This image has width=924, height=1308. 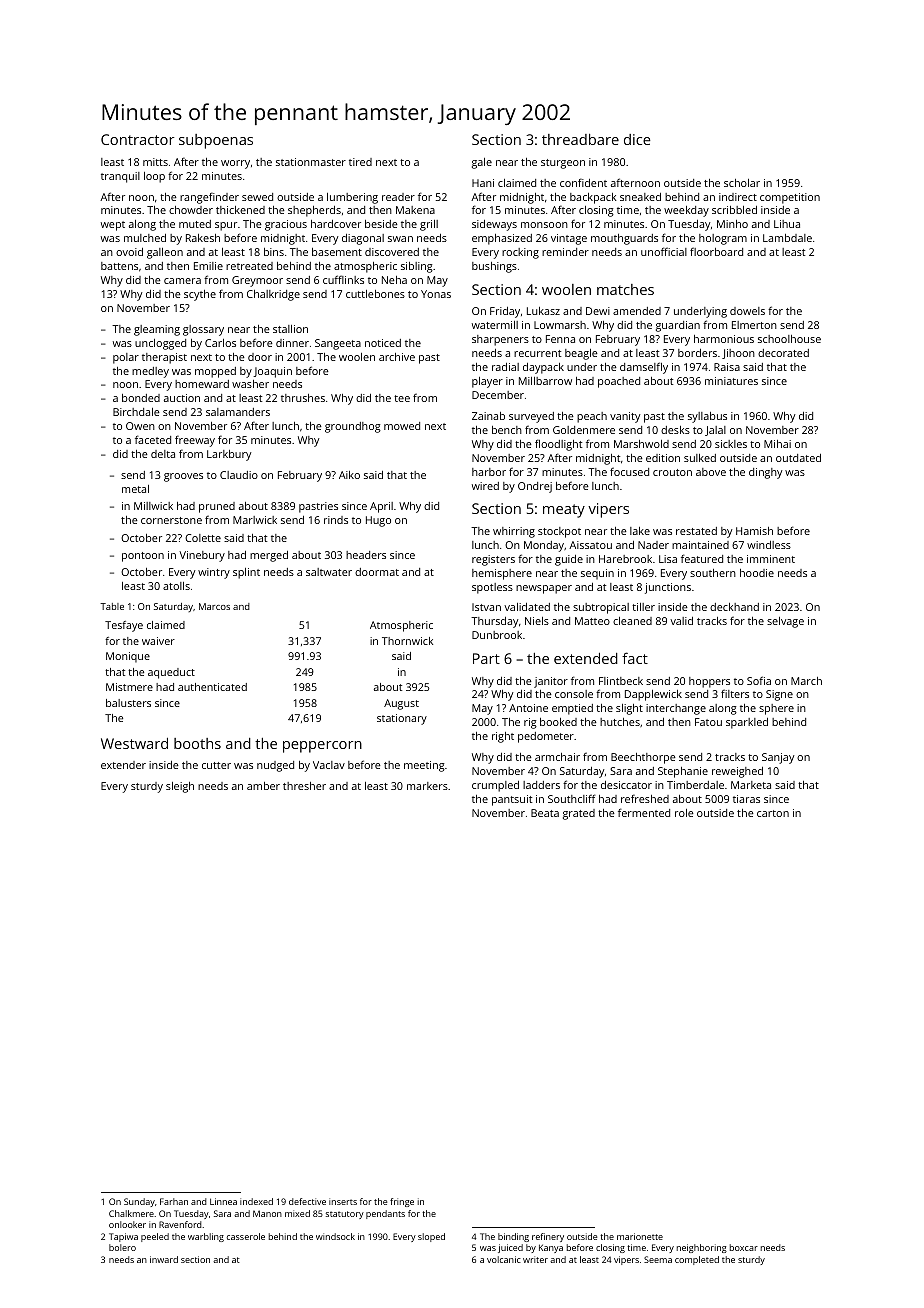 What do you see at coordinates (275, 766) in the image?
I see `nudged` at bounding box center [275, 766].
